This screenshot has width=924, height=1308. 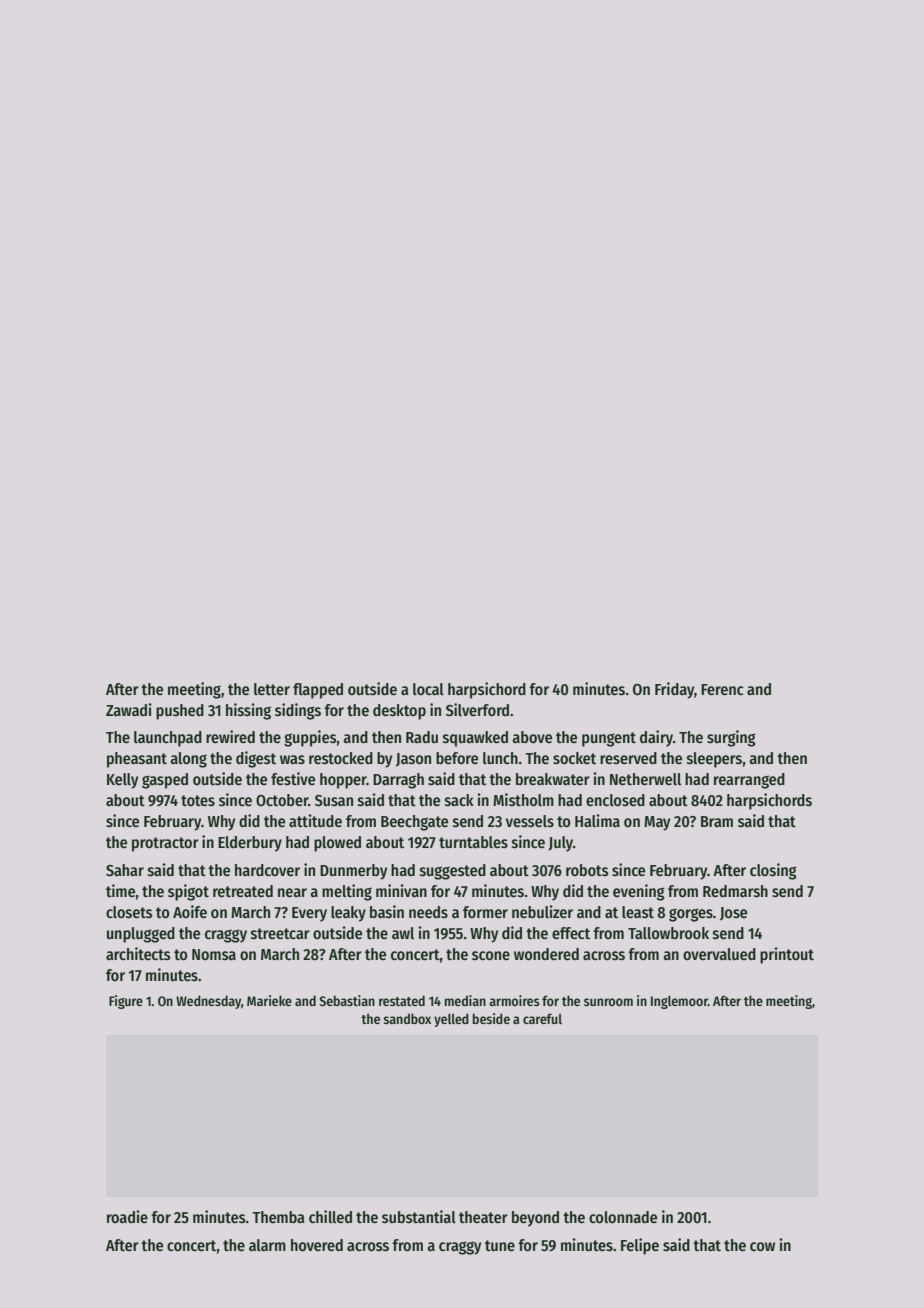 What do you see at coordinates (542, 1018) in the screenshot?
I see `careful` at bounding box center [542, 1018].
